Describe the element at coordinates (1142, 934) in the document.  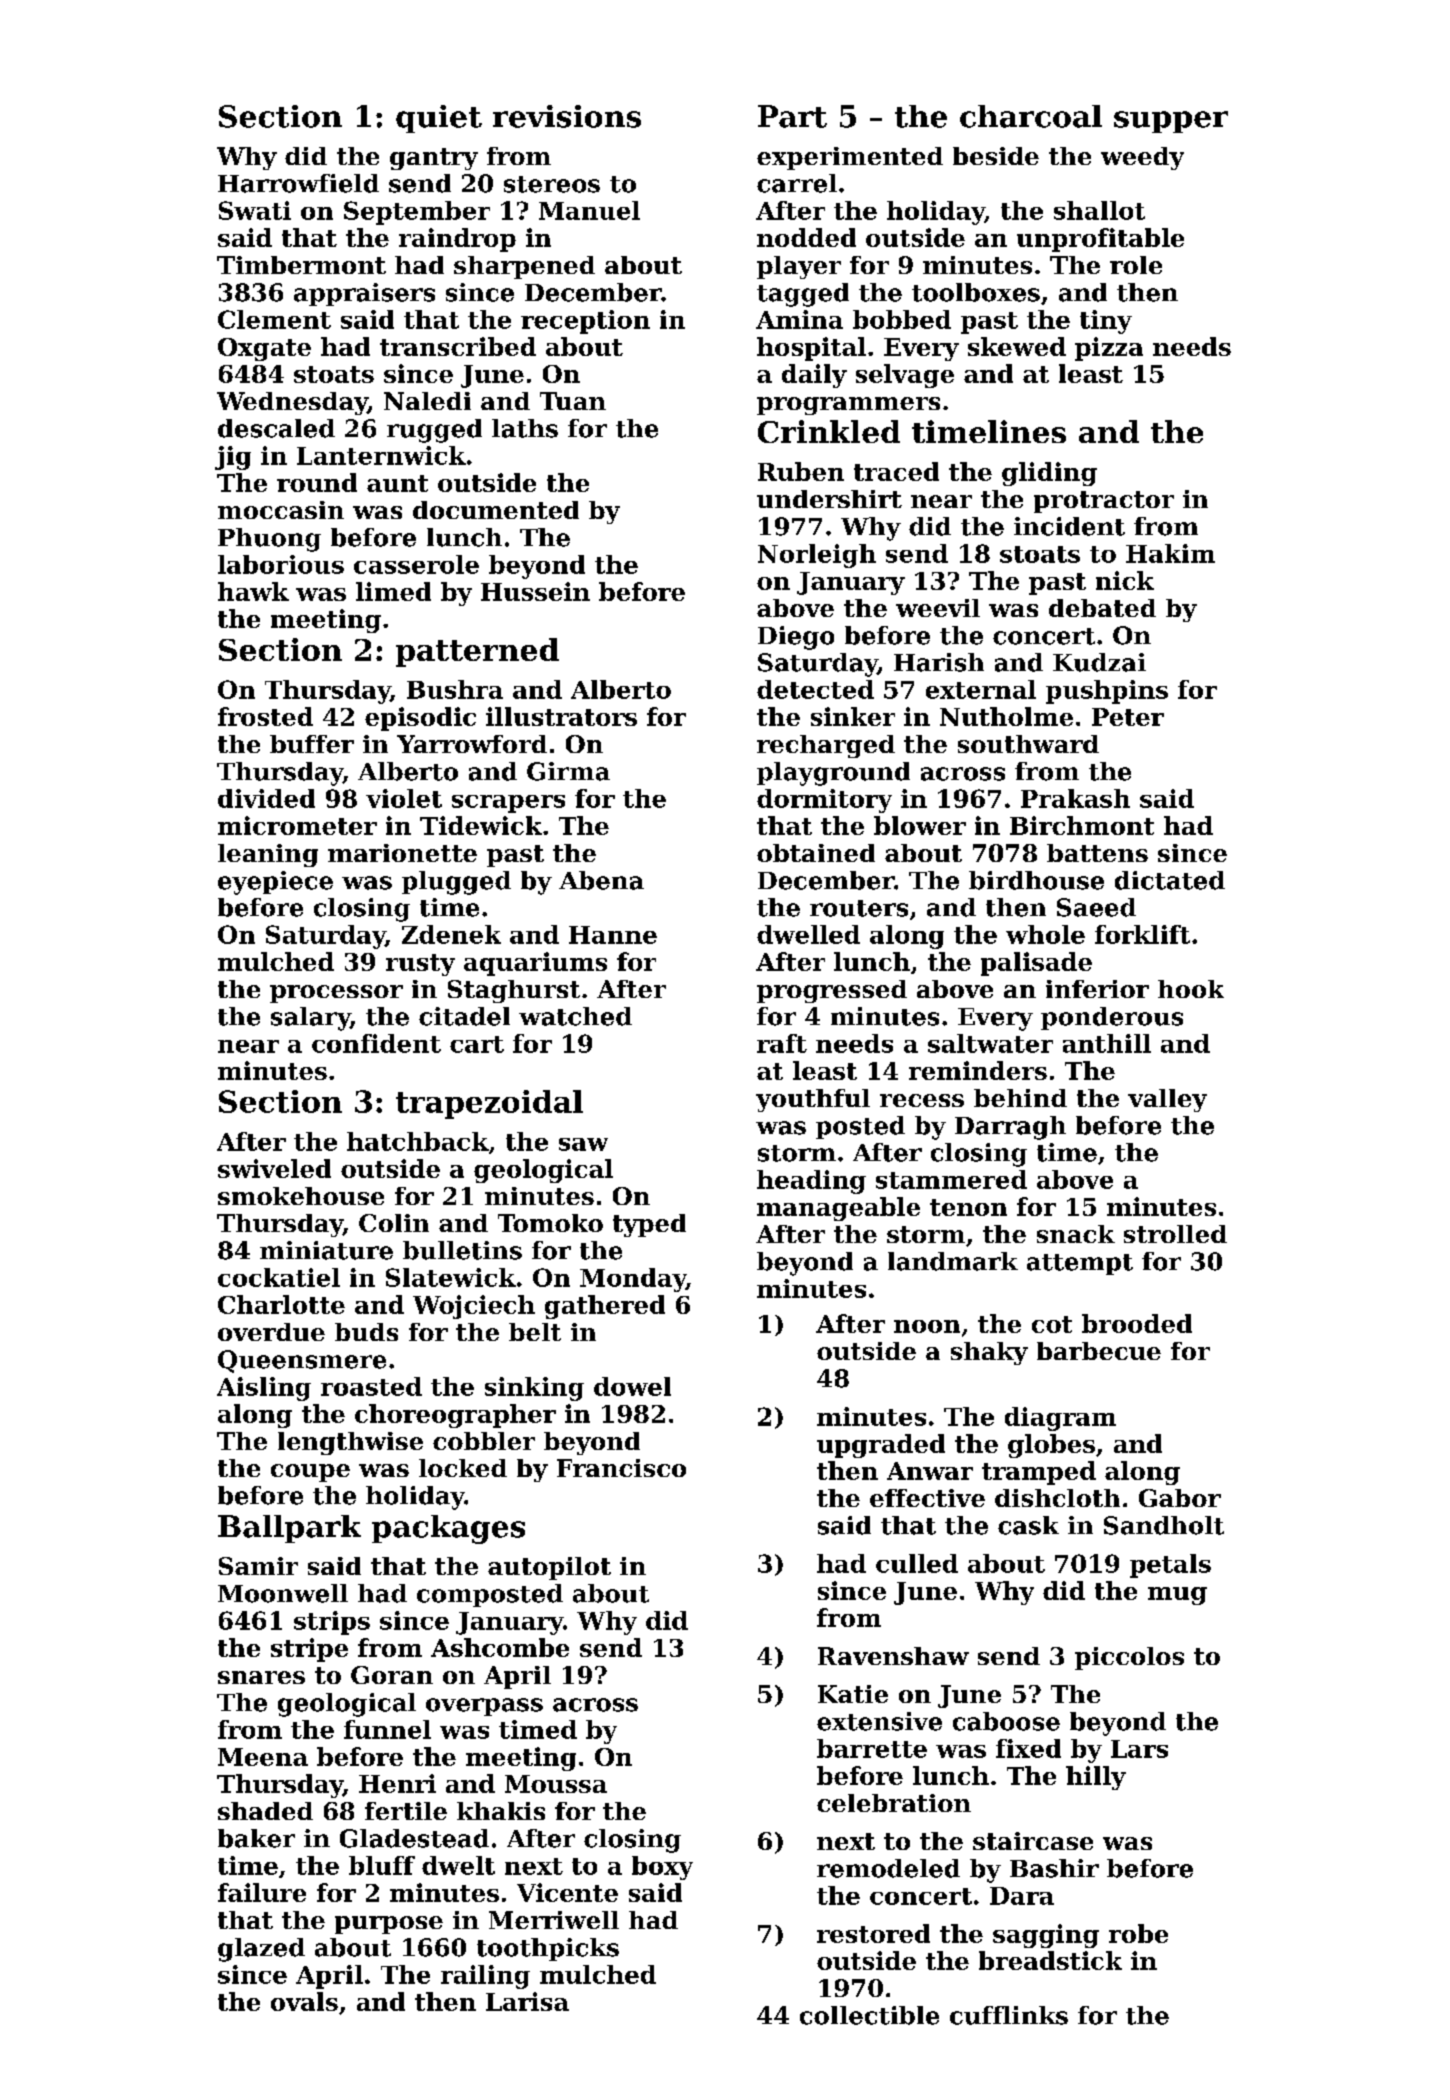
I see `forklift` at that location.
